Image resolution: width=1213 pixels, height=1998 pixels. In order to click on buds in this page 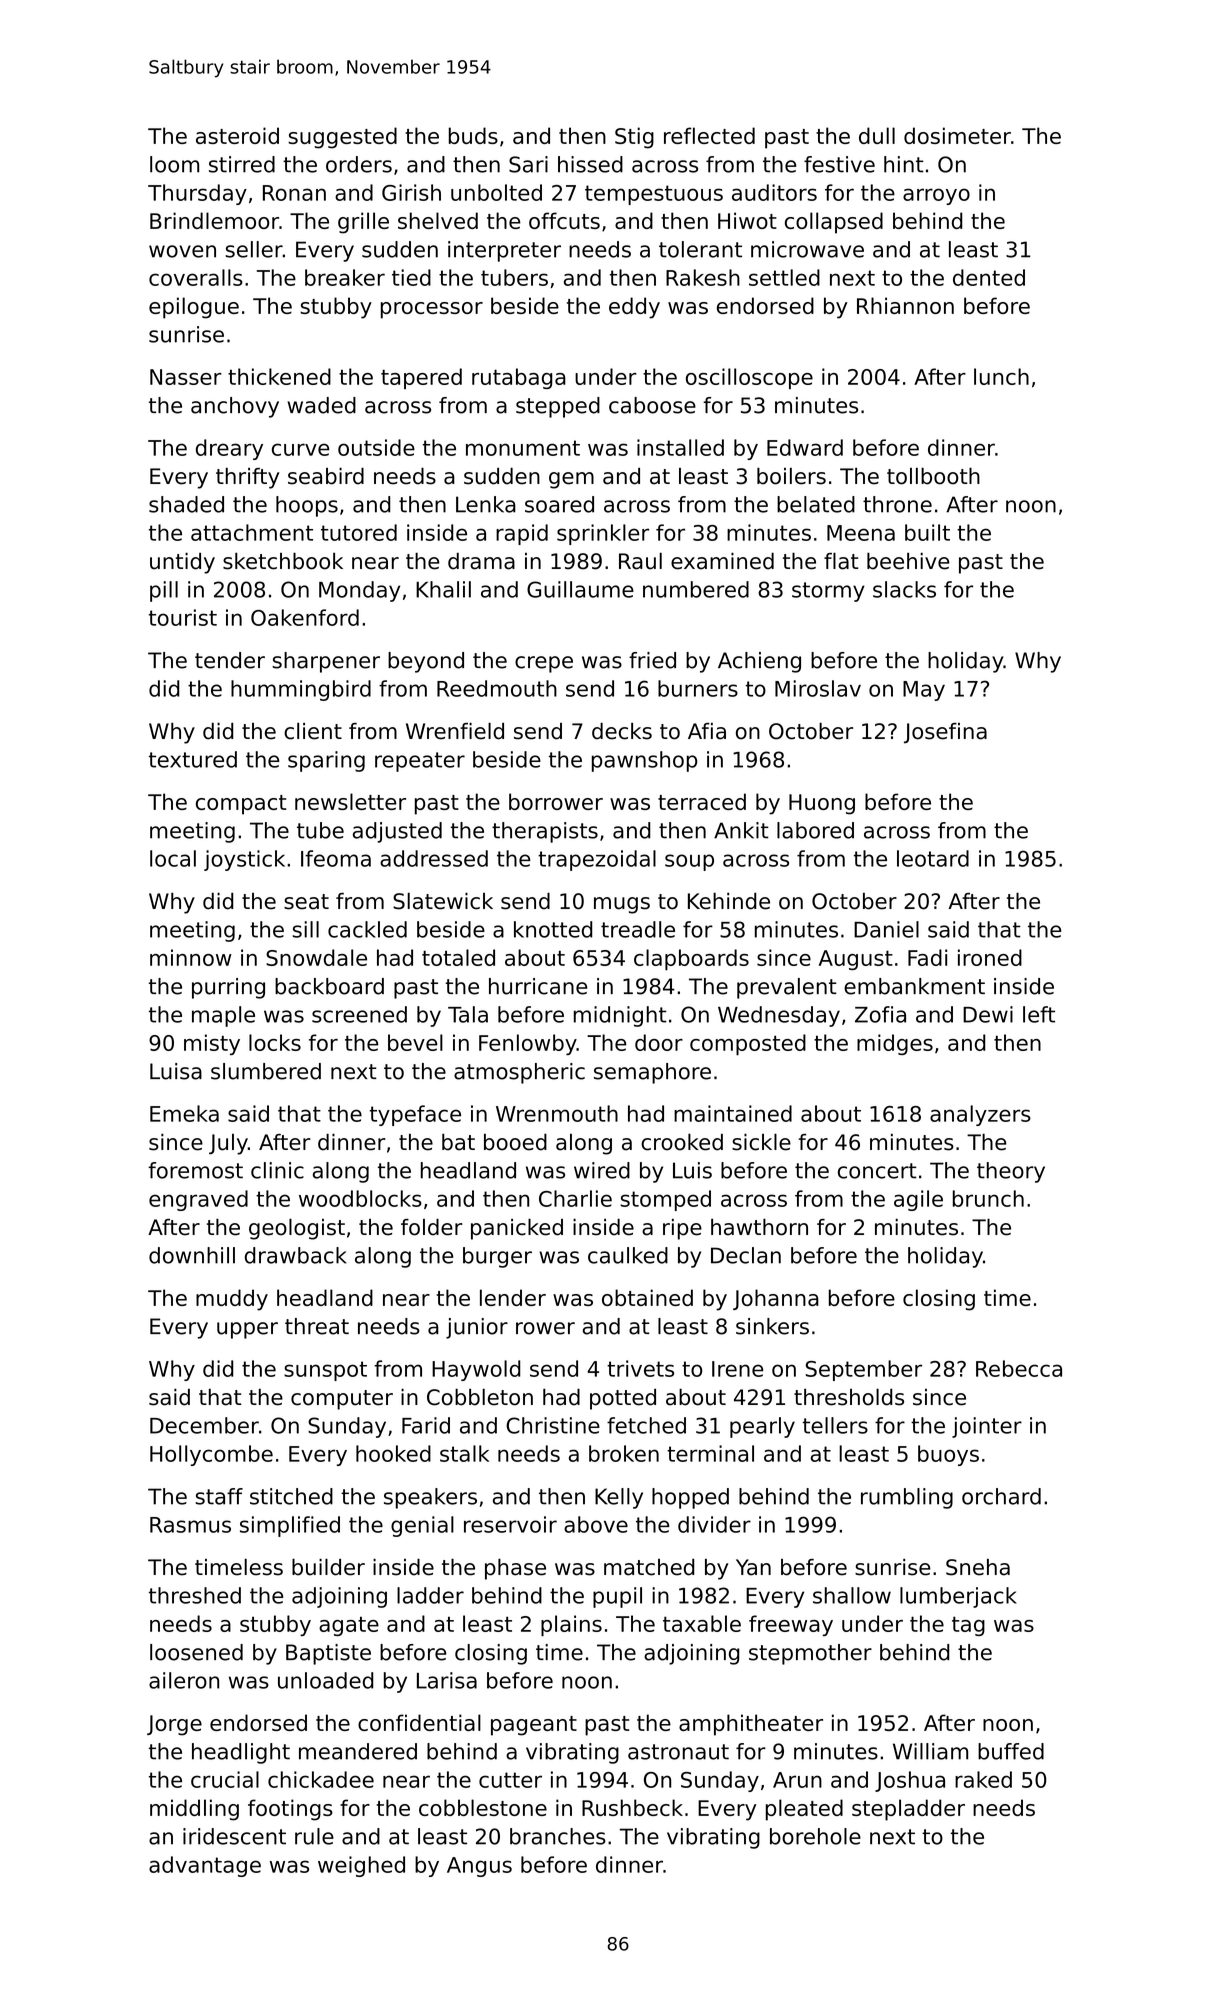, I will do `click(473, 135)`.
